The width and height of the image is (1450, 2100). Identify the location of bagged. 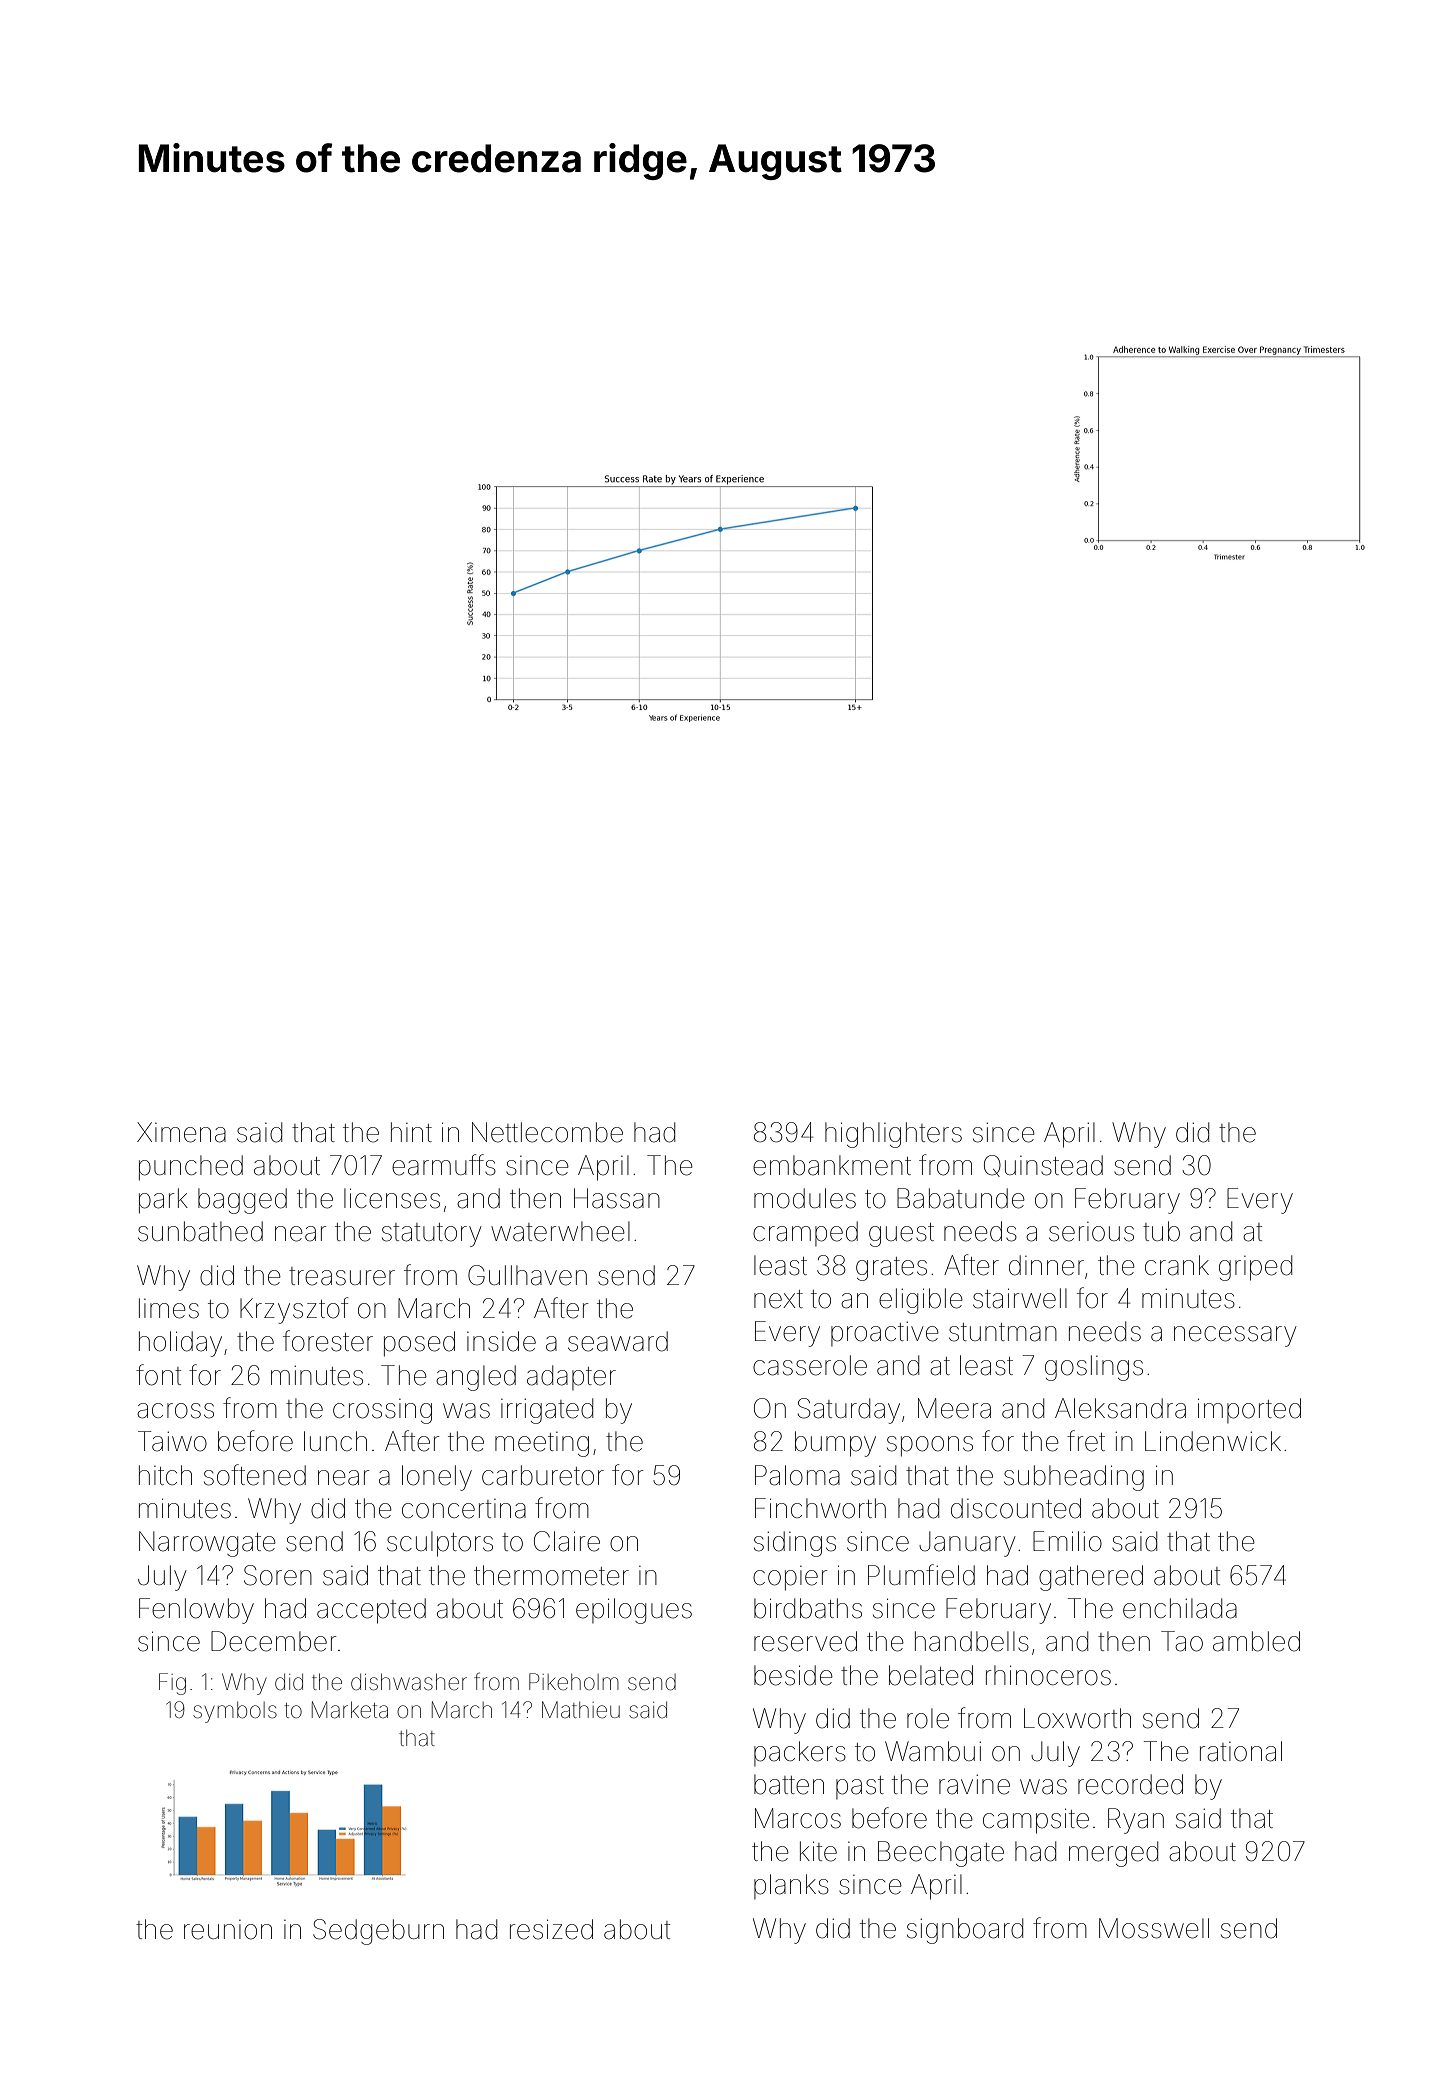
(242, 1201).
